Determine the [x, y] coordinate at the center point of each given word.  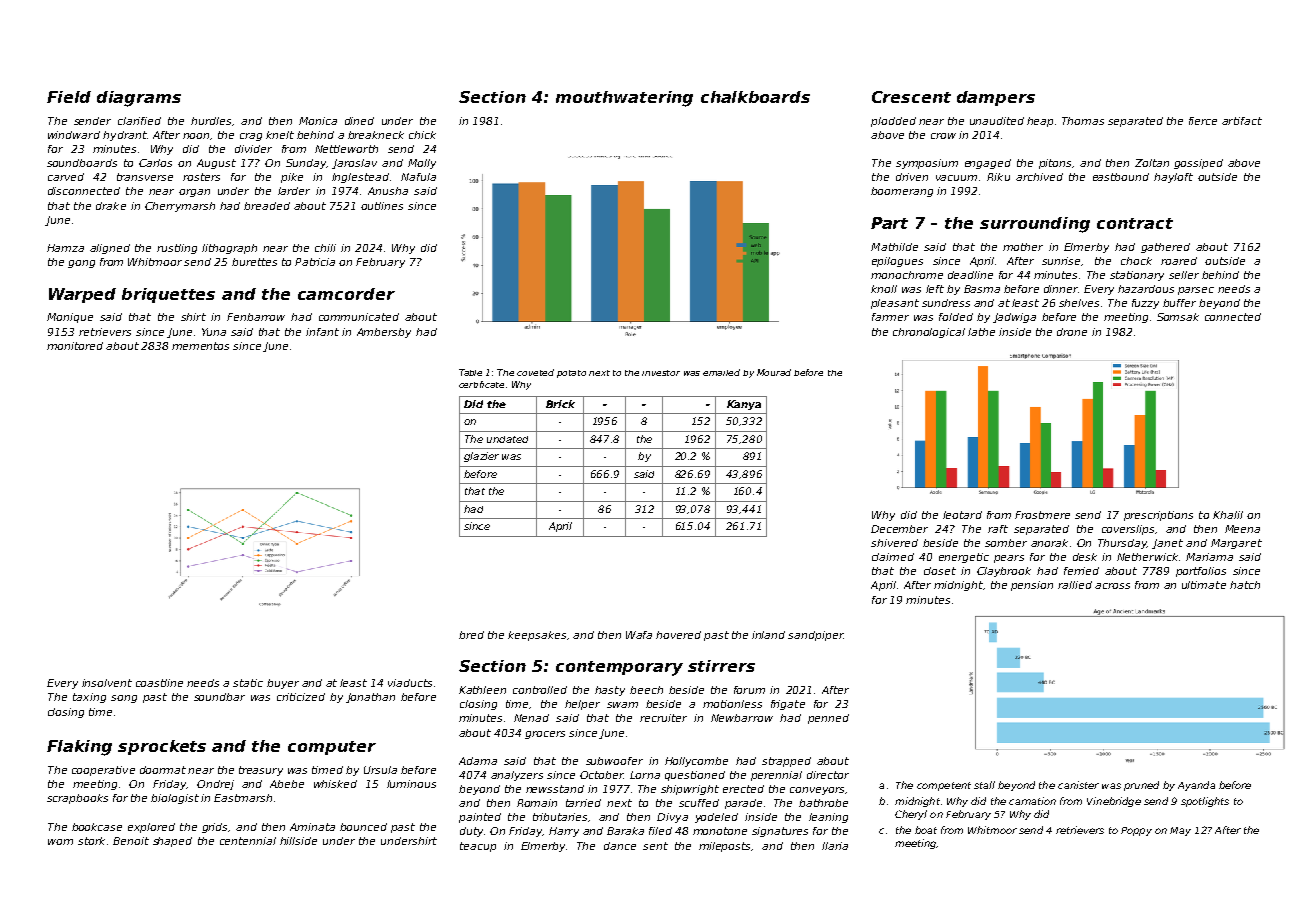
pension [1032, 586]
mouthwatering [624, 99]
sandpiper [816, 636]
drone [1072, 332]
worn [60, 842]
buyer [283, 684]
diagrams [139, 99]
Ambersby [384, 333]
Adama [478, 761]
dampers [996, 98]
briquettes [168, 295]
